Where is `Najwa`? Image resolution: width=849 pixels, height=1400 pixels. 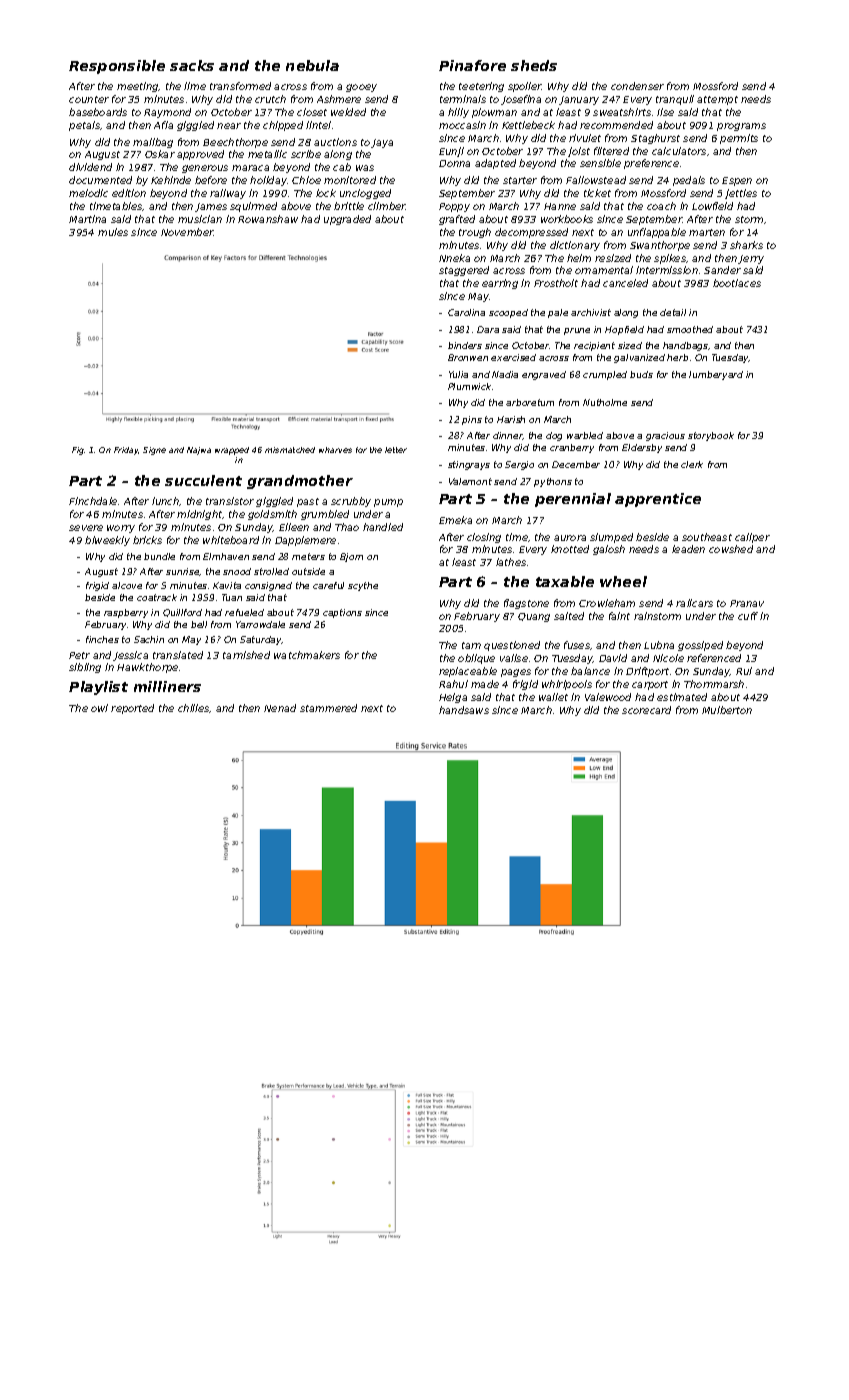
Najwa is located at coordinates (199, 451).
